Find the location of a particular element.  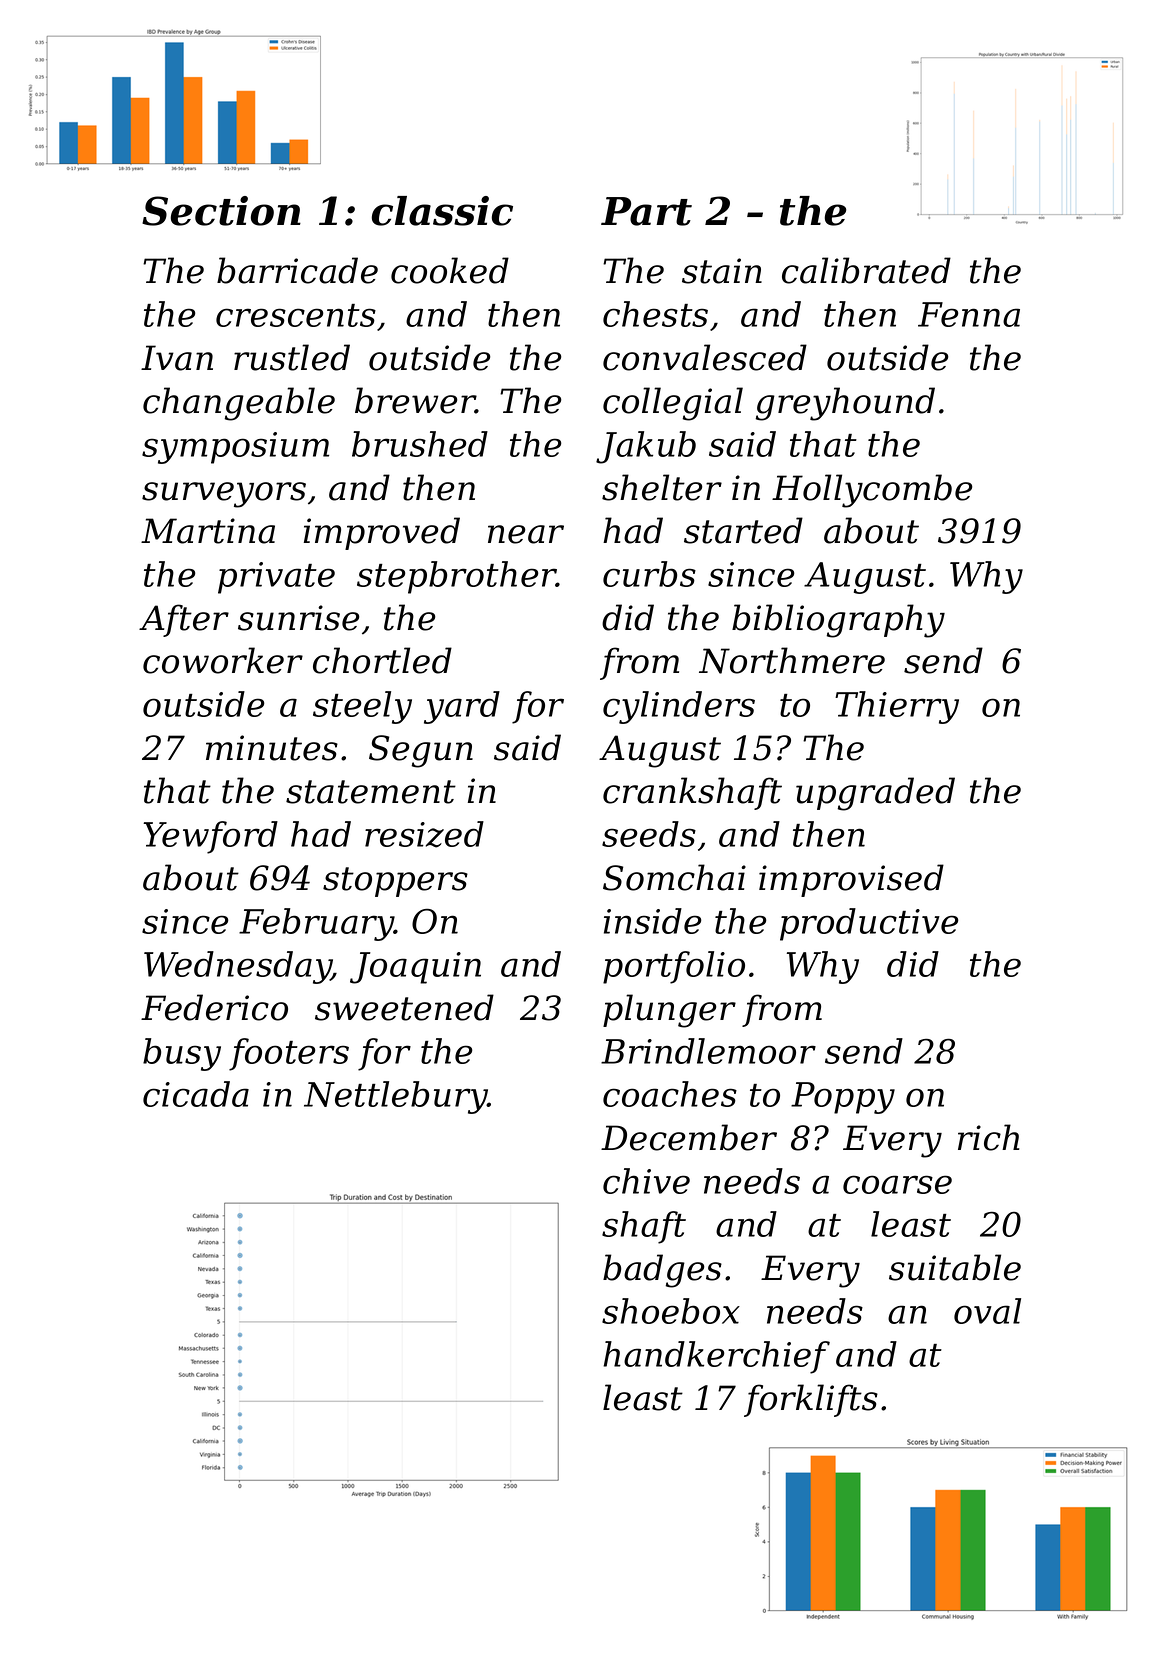

Segun is located at coordinates (421, 751).
